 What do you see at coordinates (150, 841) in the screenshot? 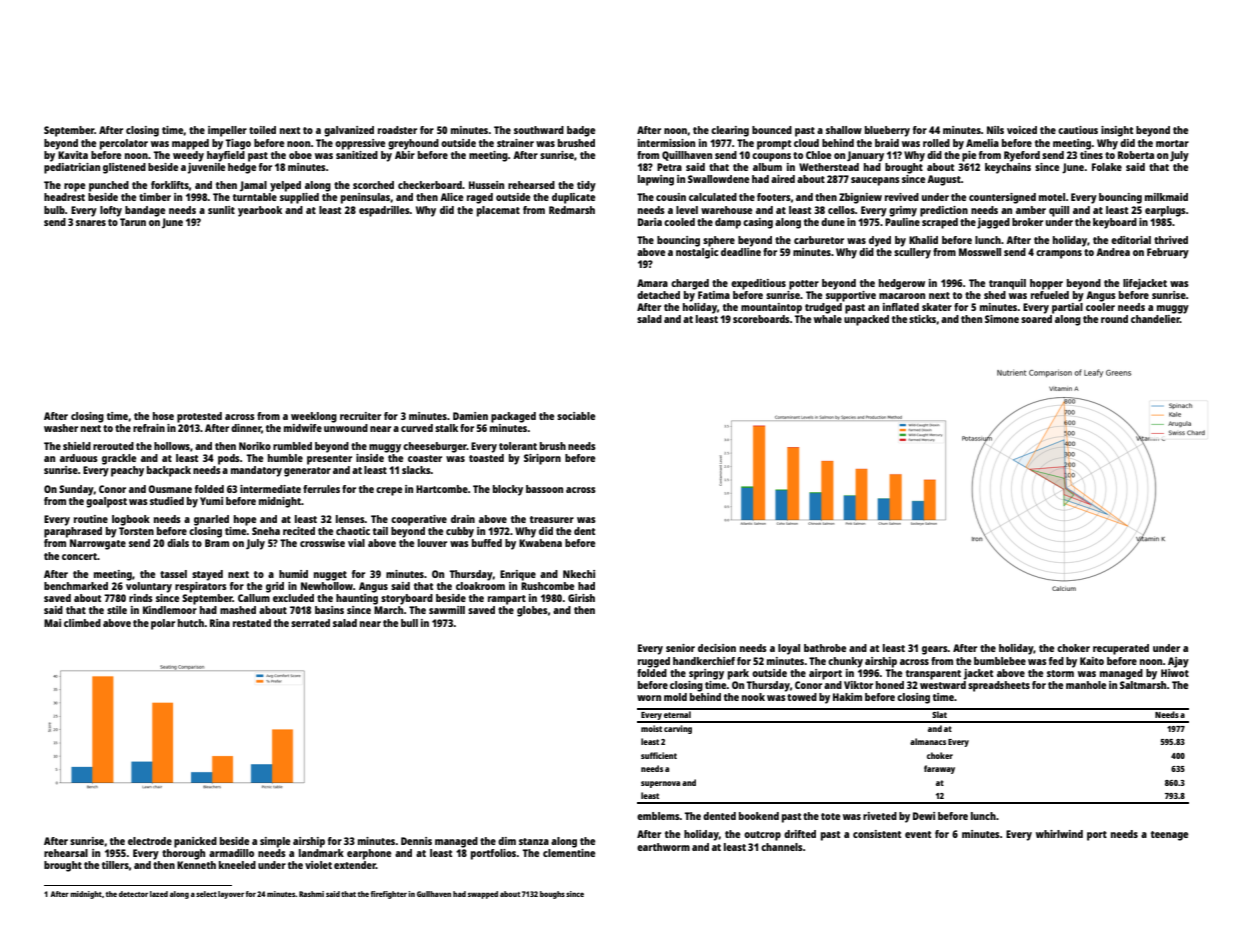
I see `electrode` at bounding box center [150, 841].
